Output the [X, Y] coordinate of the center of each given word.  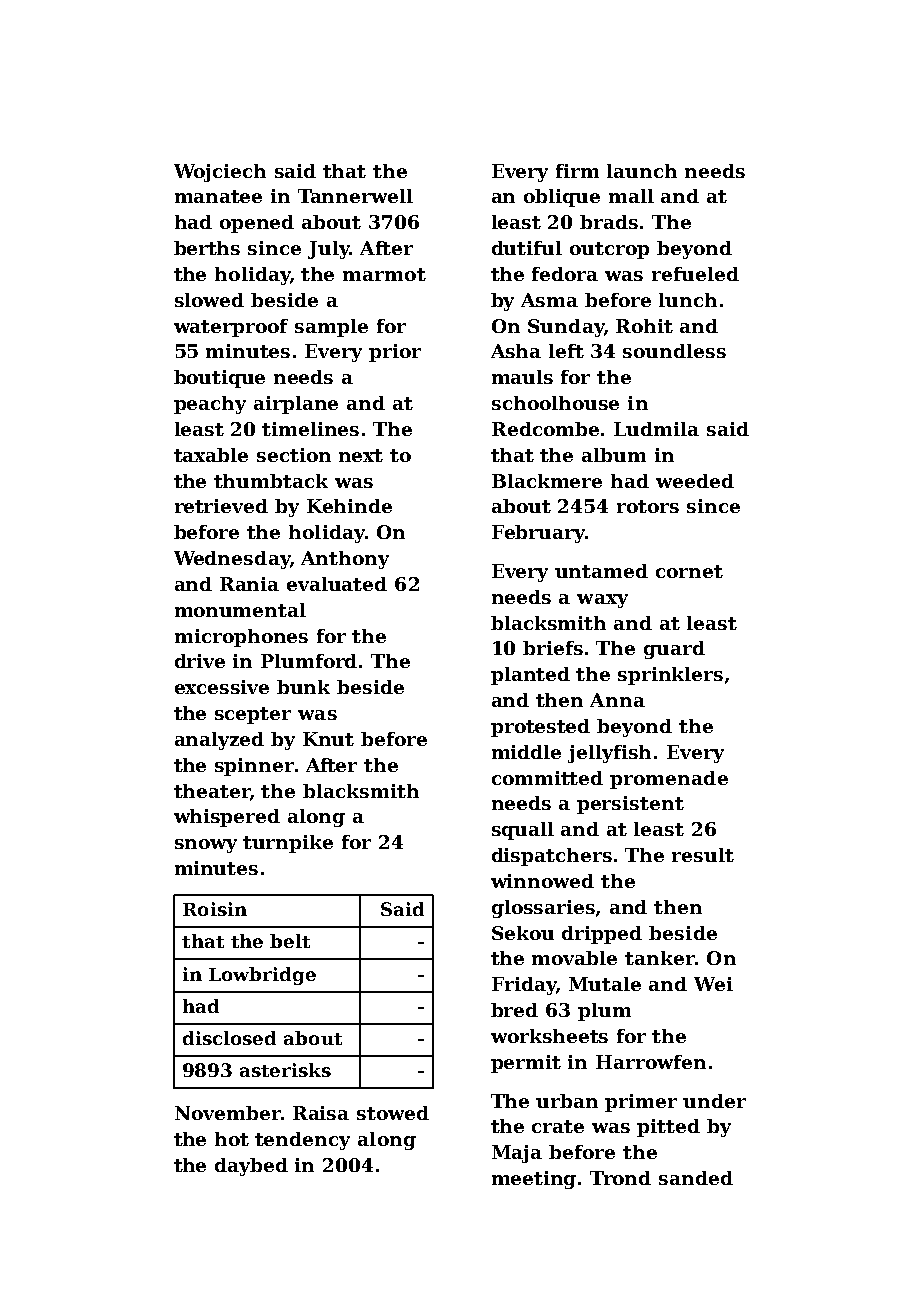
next [361, 455]
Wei [713, 984]
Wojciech [220, 173]
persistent [630, 805]
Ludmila [656, 429]
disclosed [229, 1038]
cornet [689, 571]
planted [530, 676]
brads [609, 222]
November [228, 1113]
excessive [222, 687]
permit [526, 1064]
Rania [249, 584]
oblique [562, 198]
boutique [219, 379]
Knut [328, 739]
